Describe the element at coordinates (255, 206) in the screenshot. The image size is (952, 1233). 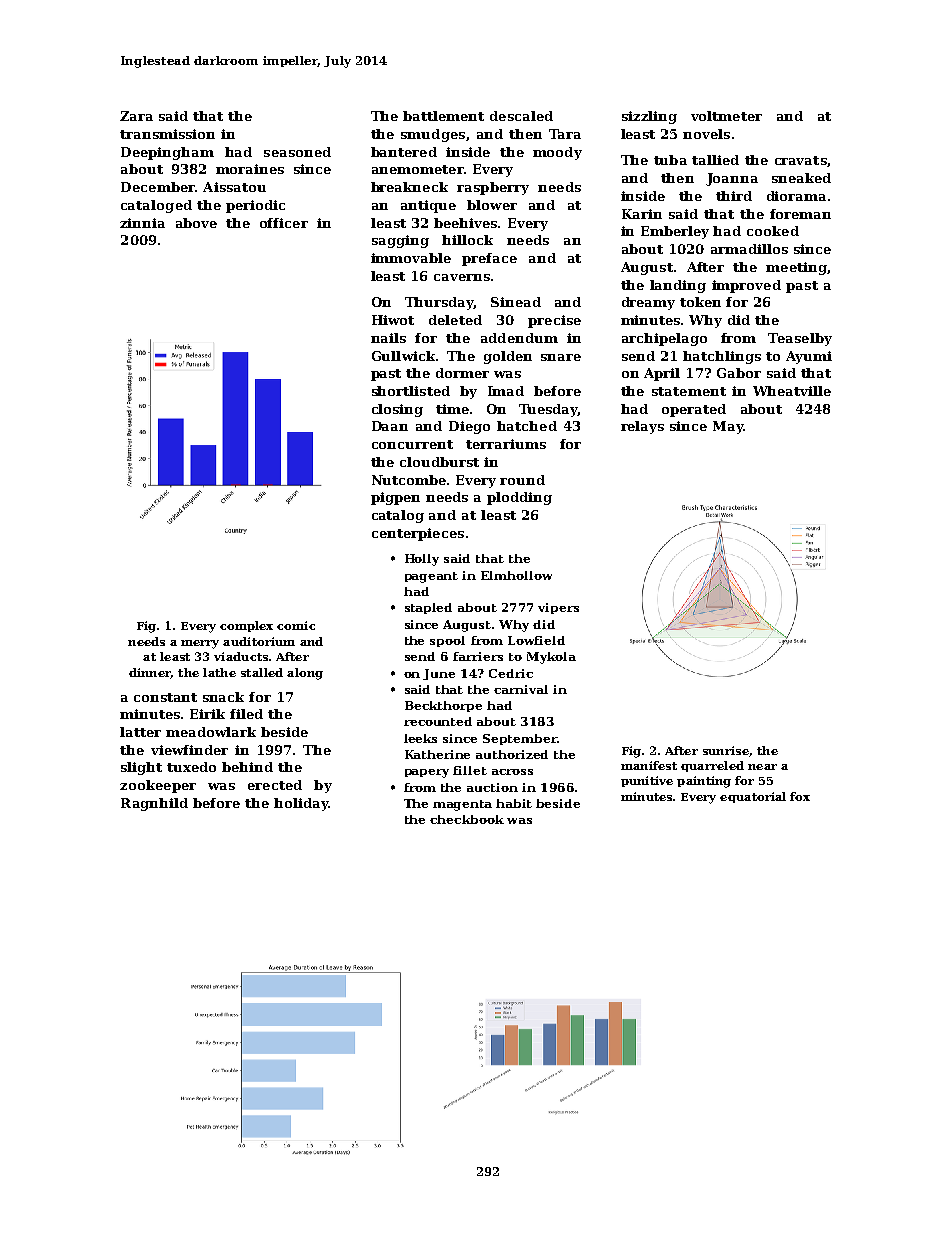
I see `periodic` at that location.
